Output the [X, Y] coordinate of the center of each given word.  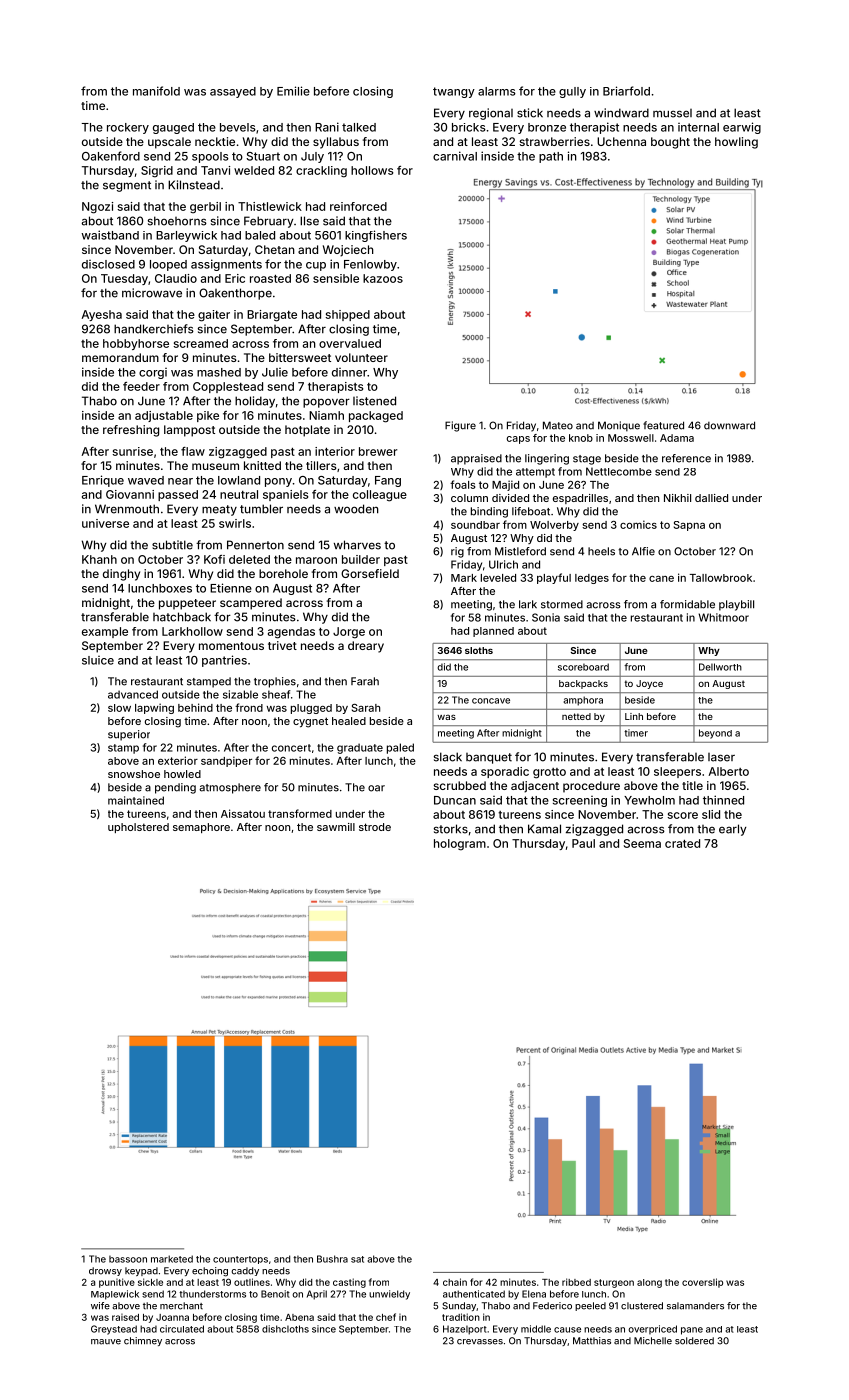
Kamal [544, 829]
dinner [349, 372]
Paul [583, 843]
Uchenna [621, 141]
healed [349, 721]
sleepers [677, 772]
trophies [275, 682]
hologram [460, 845]
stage [587, 460]
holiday [255, 402]
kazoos [383, 278]
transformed [300, 813]
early [733, 830]
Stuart [263, 156]
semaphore [201, 828]
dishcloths [285, 1329]
